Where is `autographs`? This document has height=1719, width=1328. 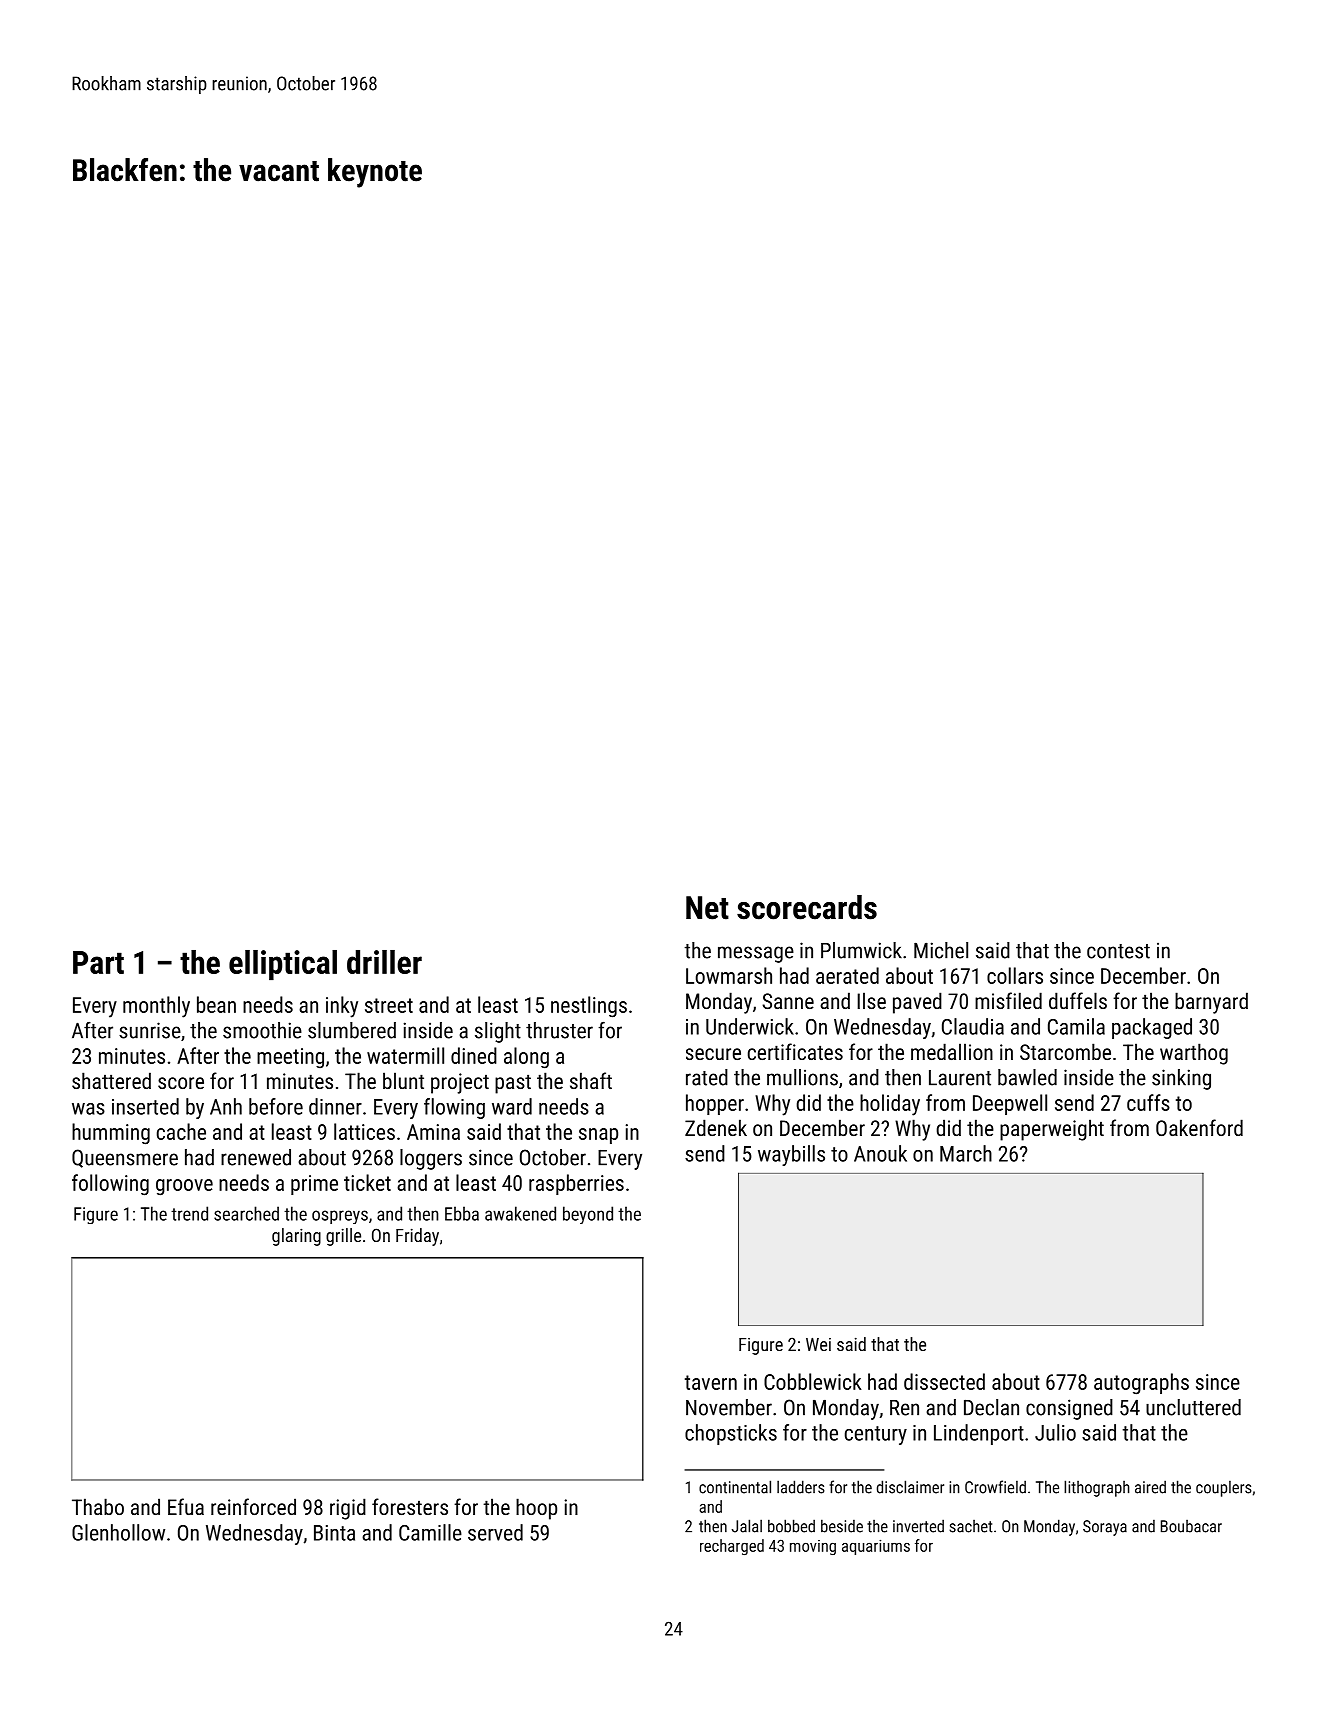 autographs is located at coordinates (1141, 1384).
